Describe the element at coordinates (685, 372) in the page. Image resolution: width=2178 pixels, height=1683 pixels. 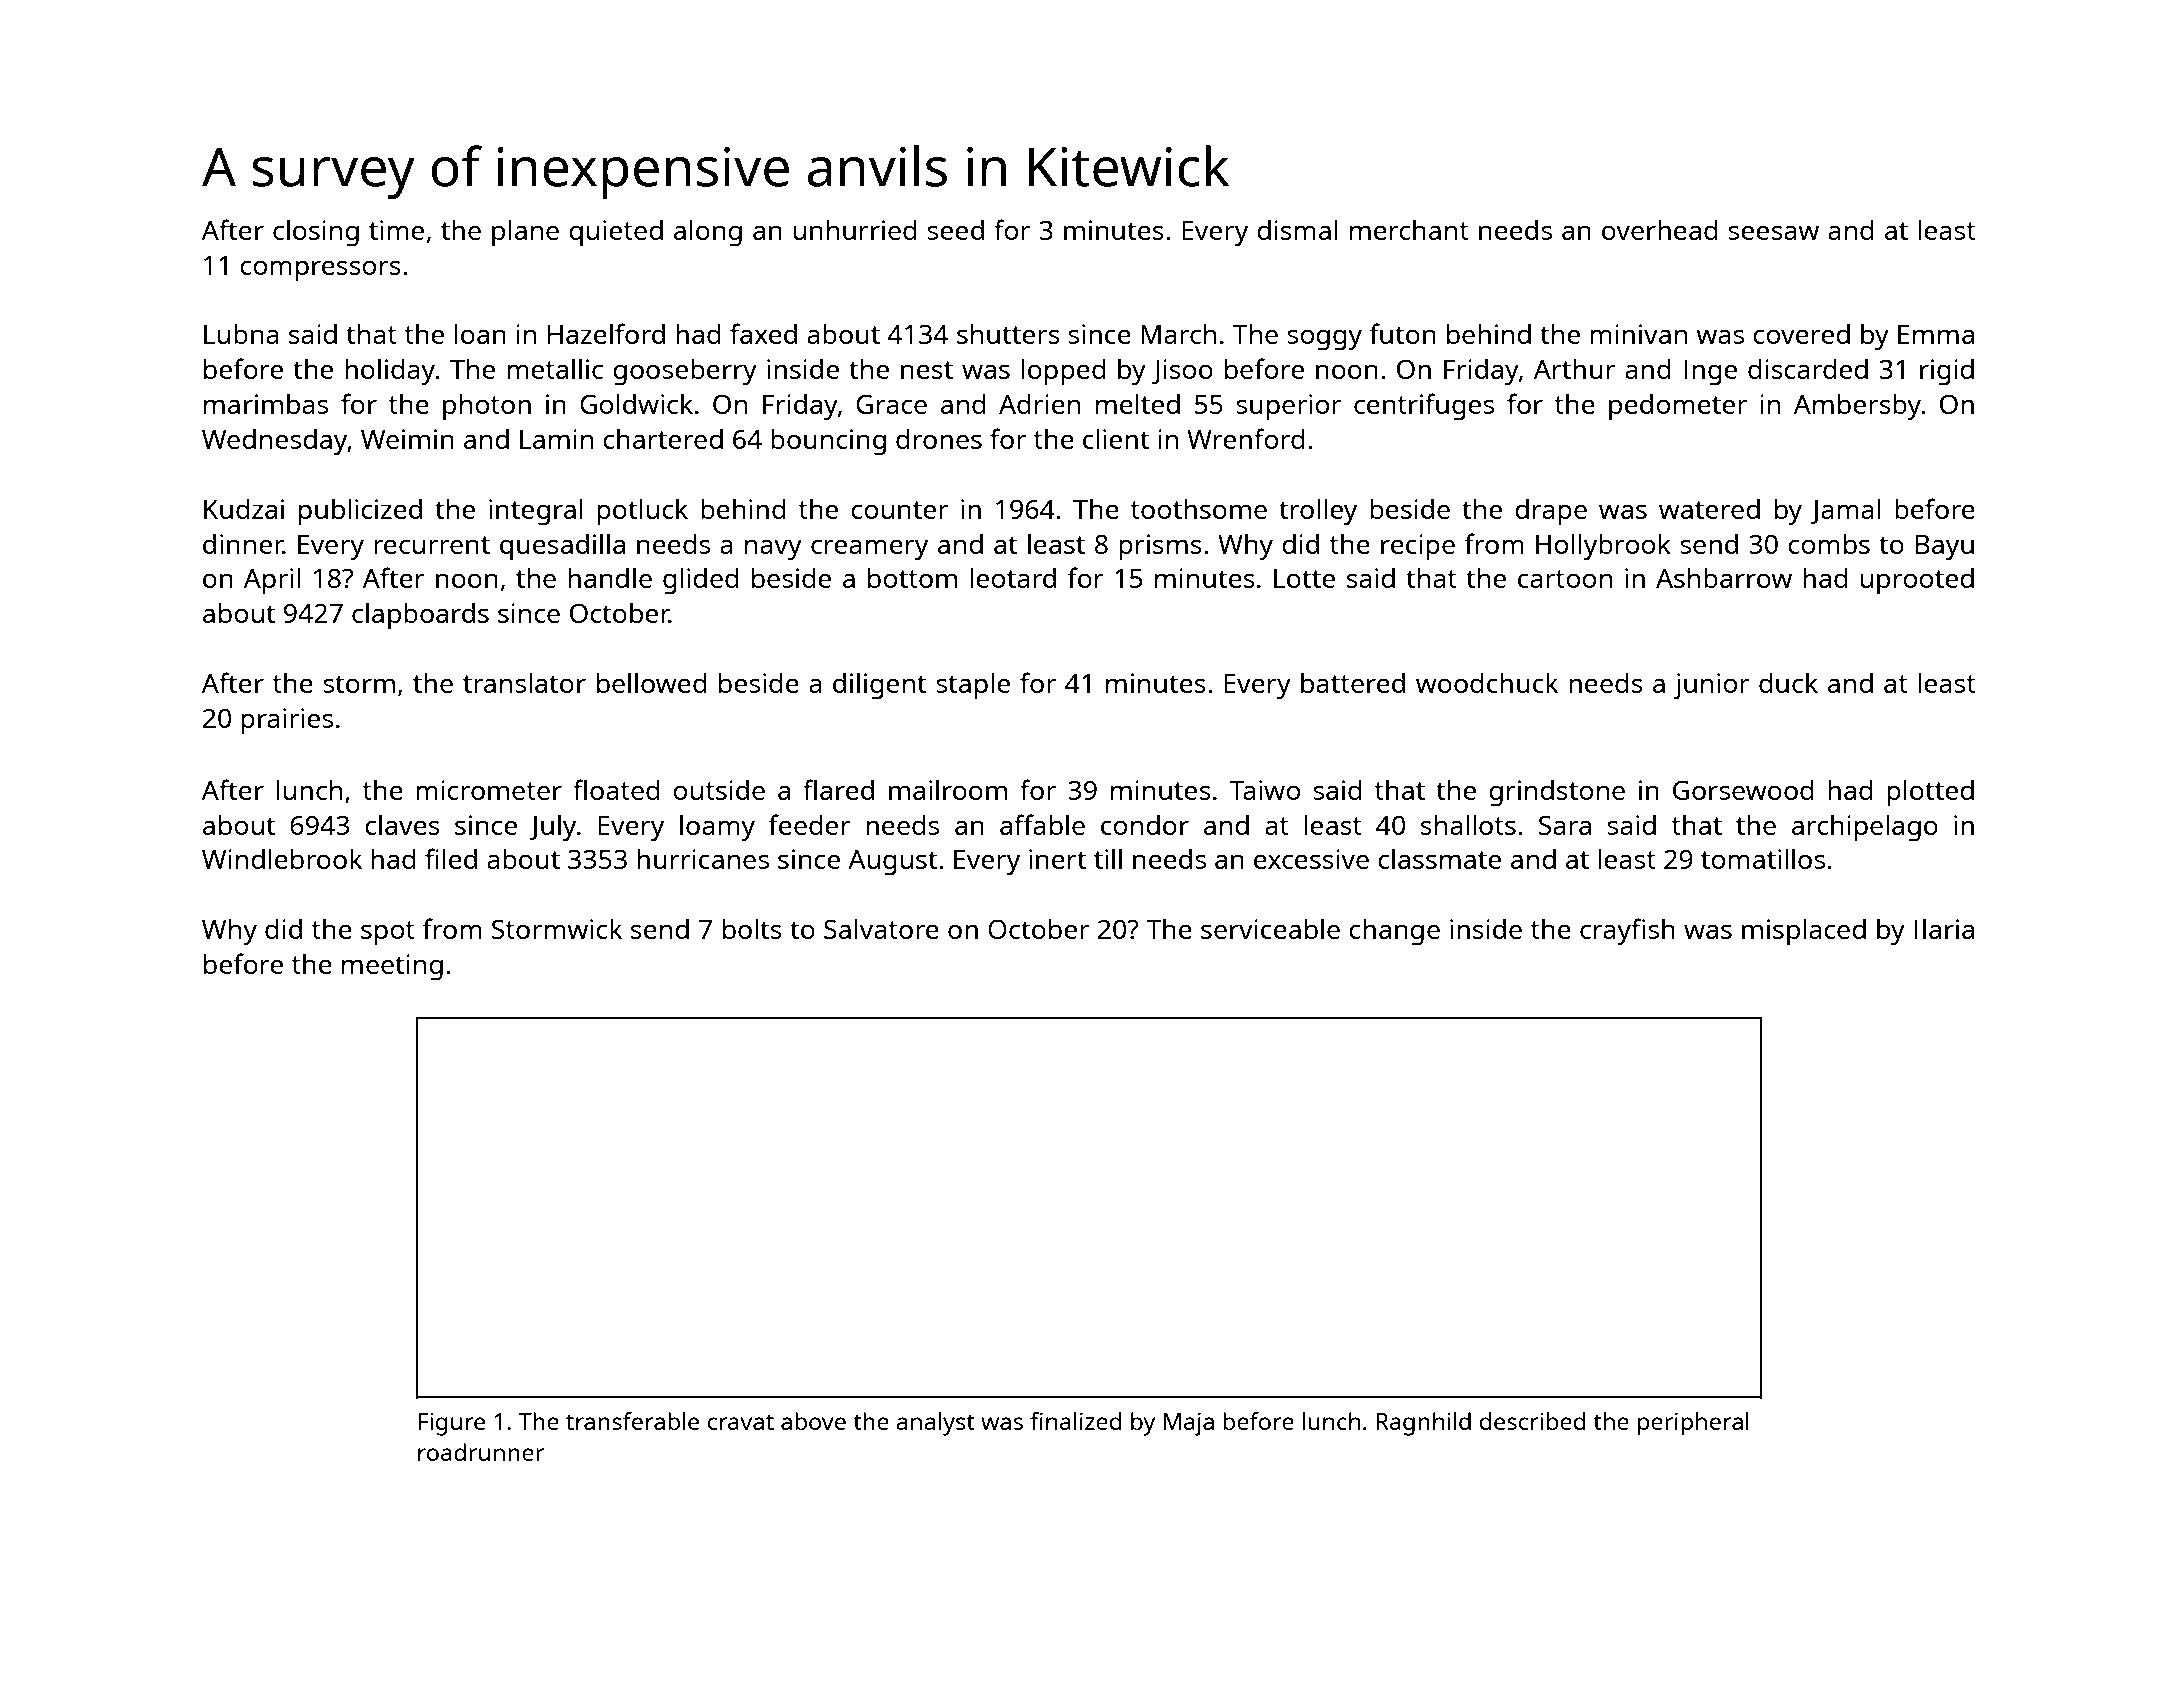
I see `gooseberry` at that location.
